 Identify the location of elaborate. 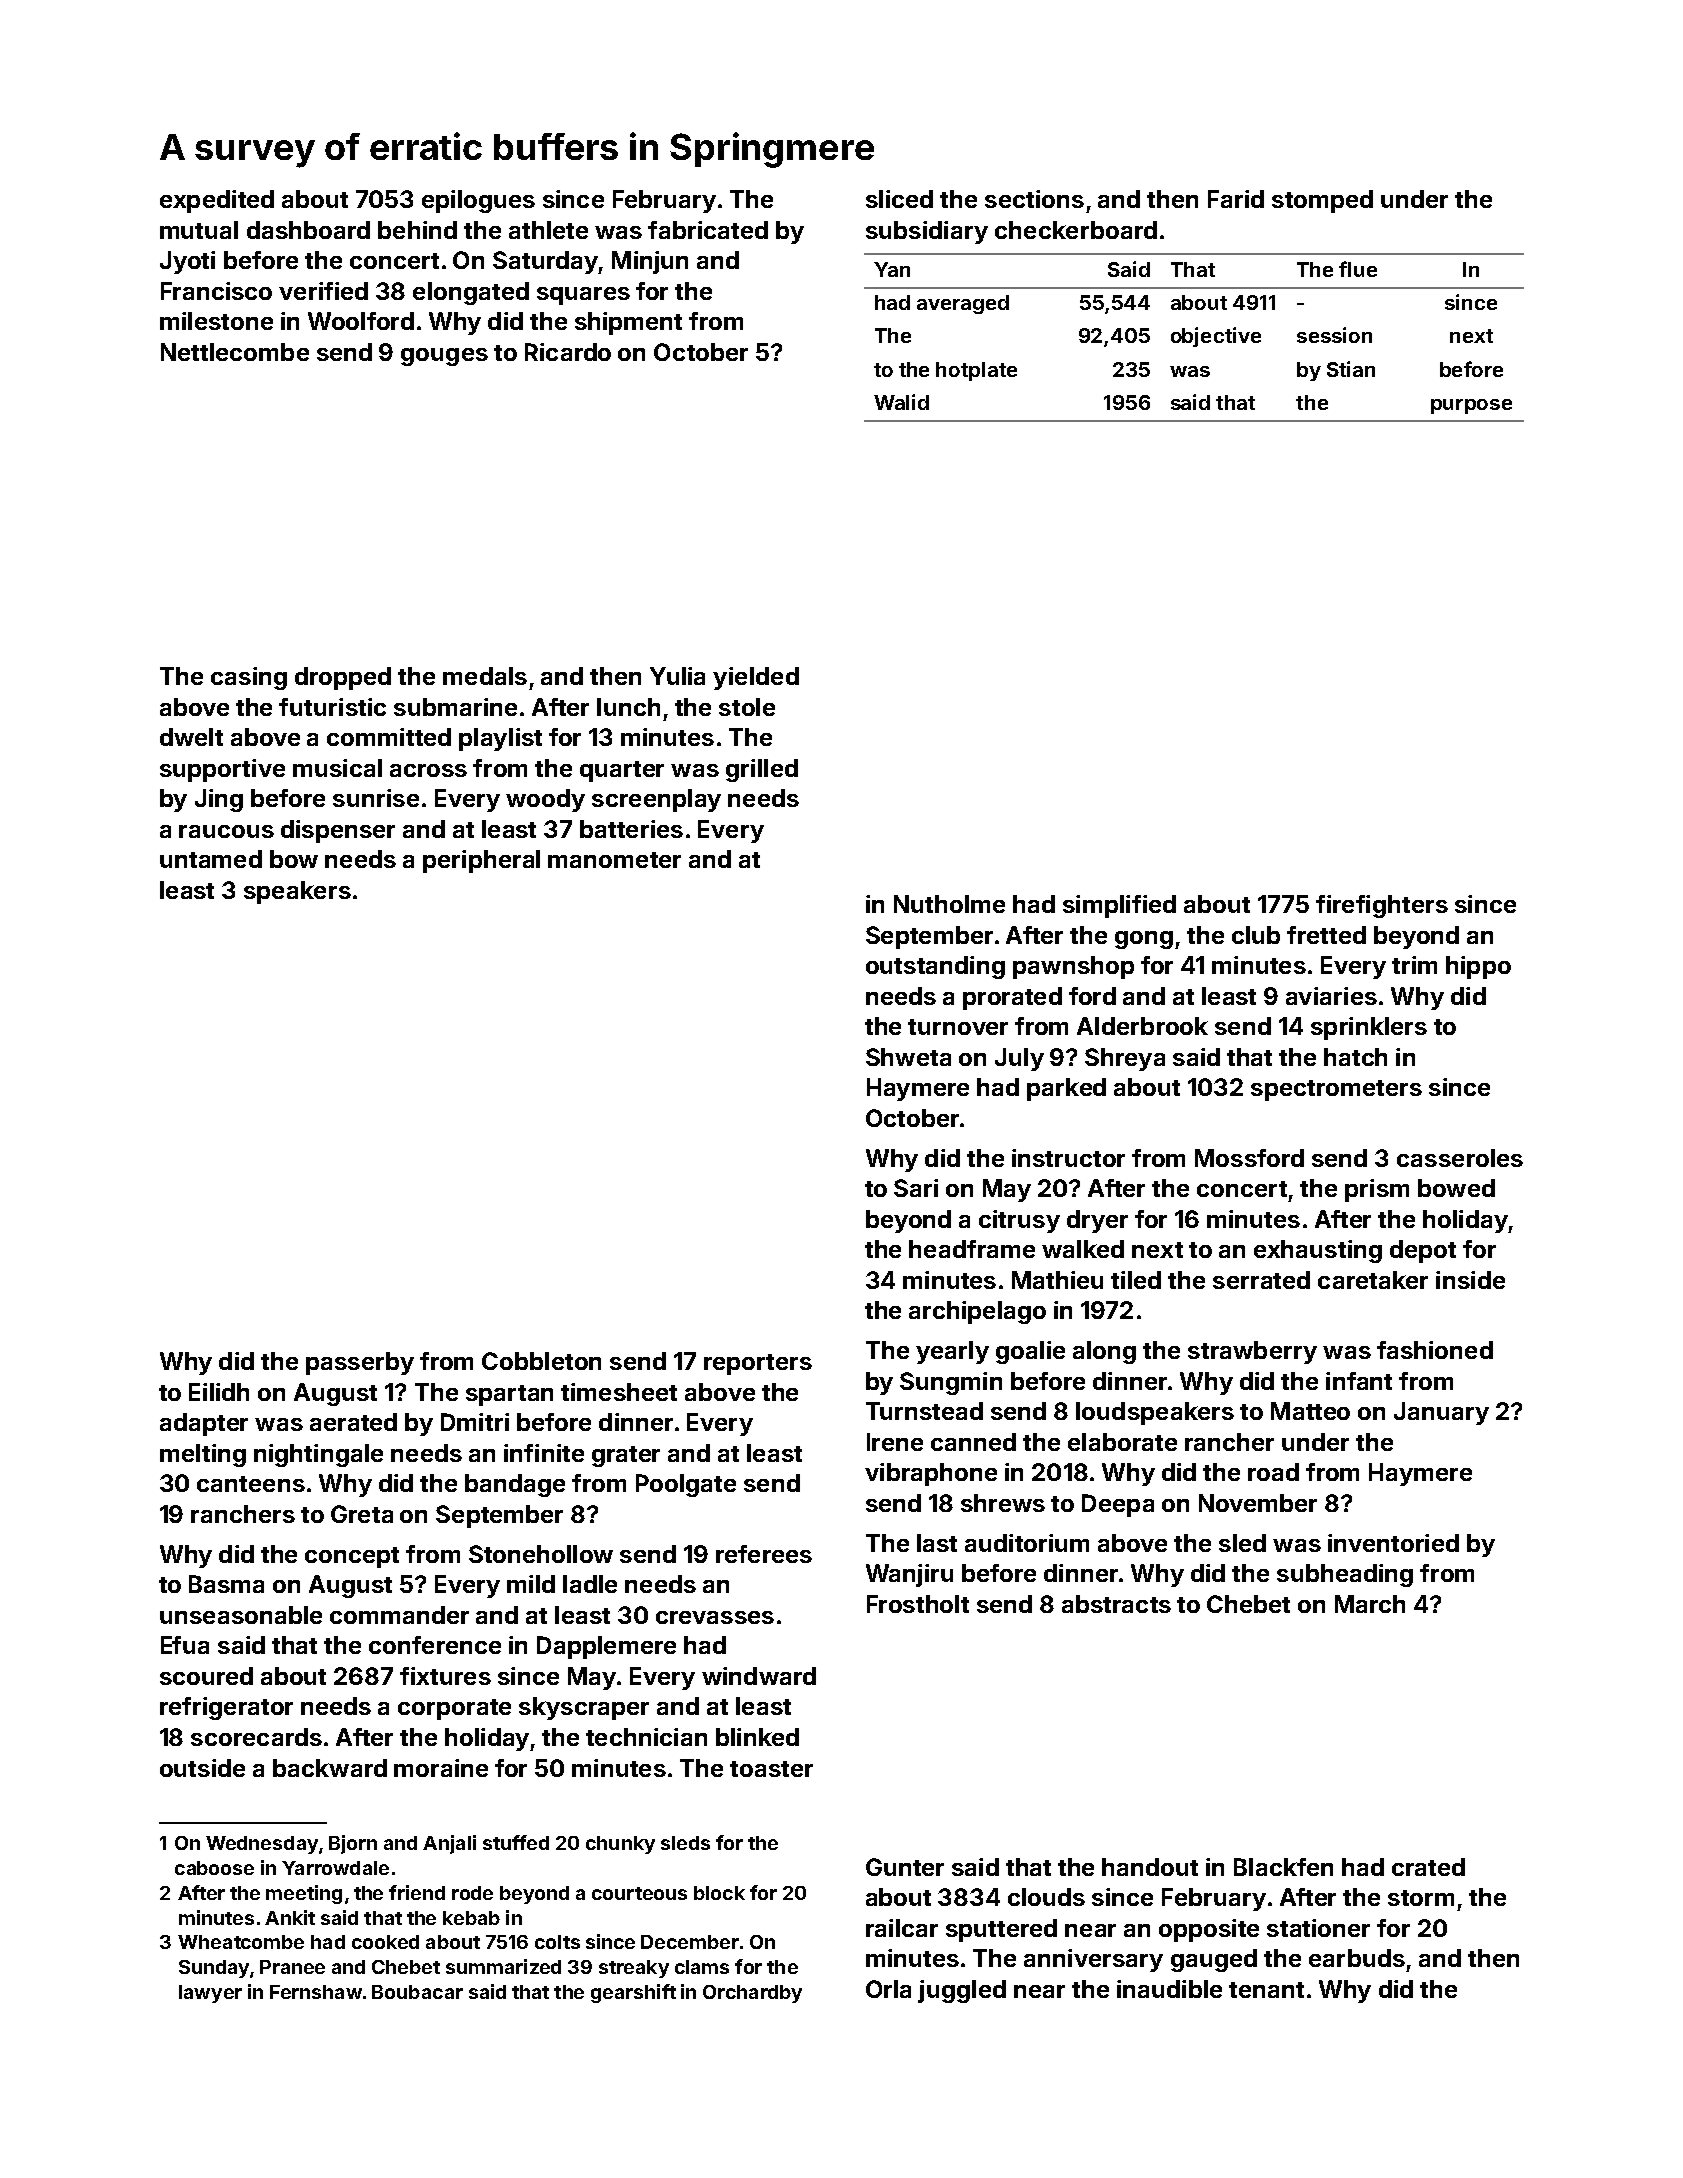
(1122, 1442).
